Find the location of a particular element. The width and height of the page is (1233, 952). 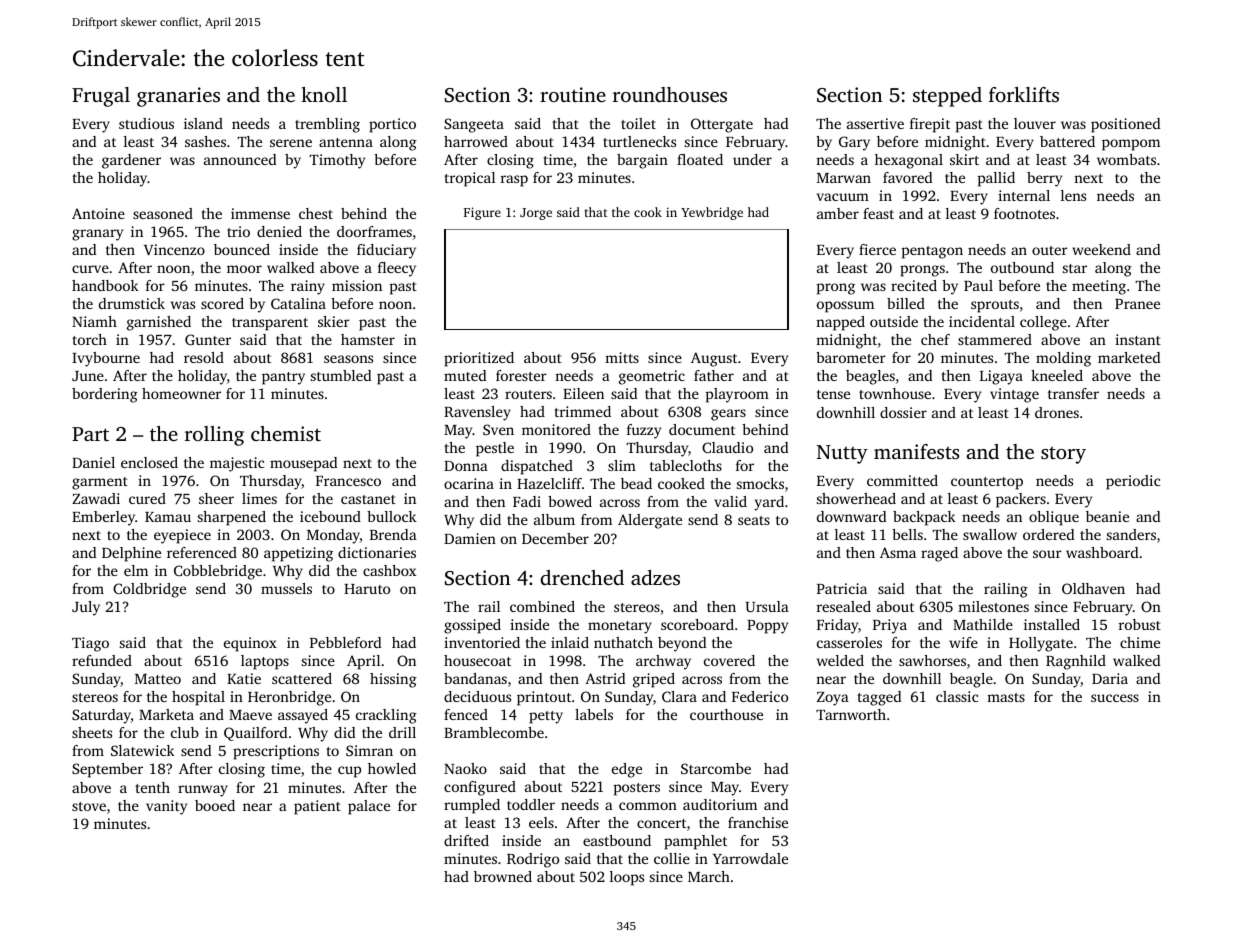

gossiped is located at coordinates (472, 626).
